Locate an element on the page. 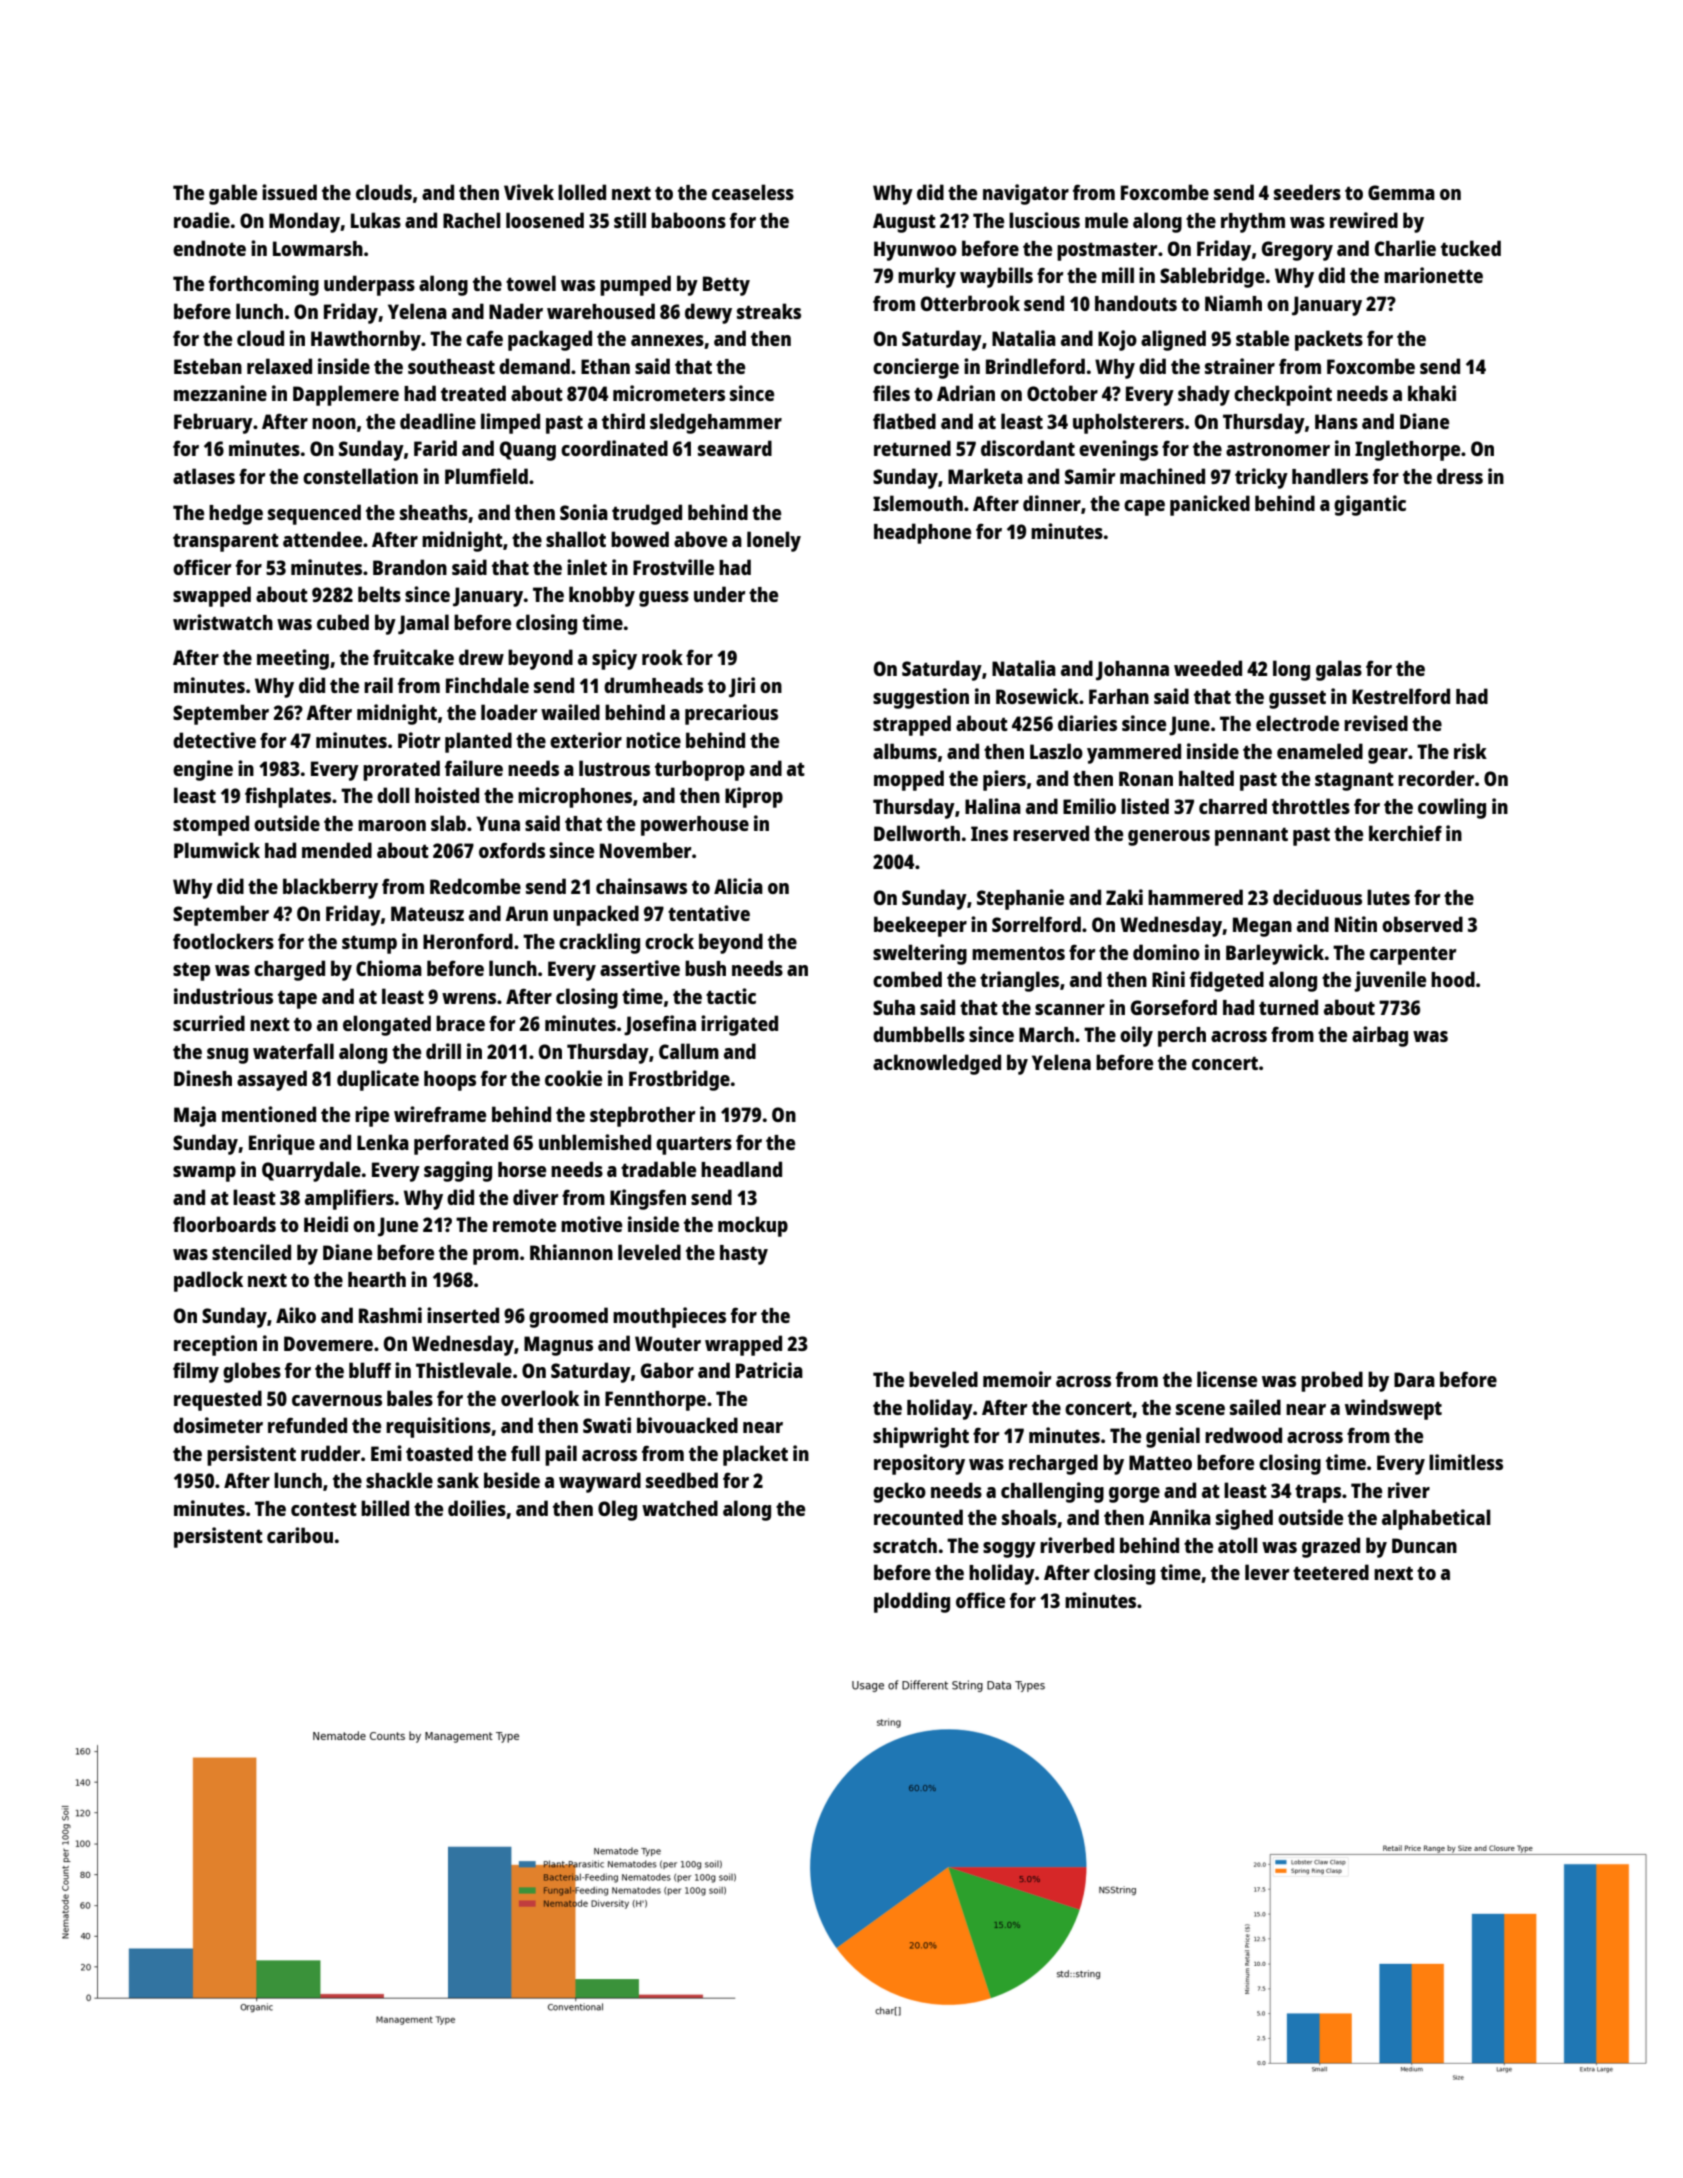 This image has width=1683, height=2178. deciduous is located at coordinates (1317, 897).
